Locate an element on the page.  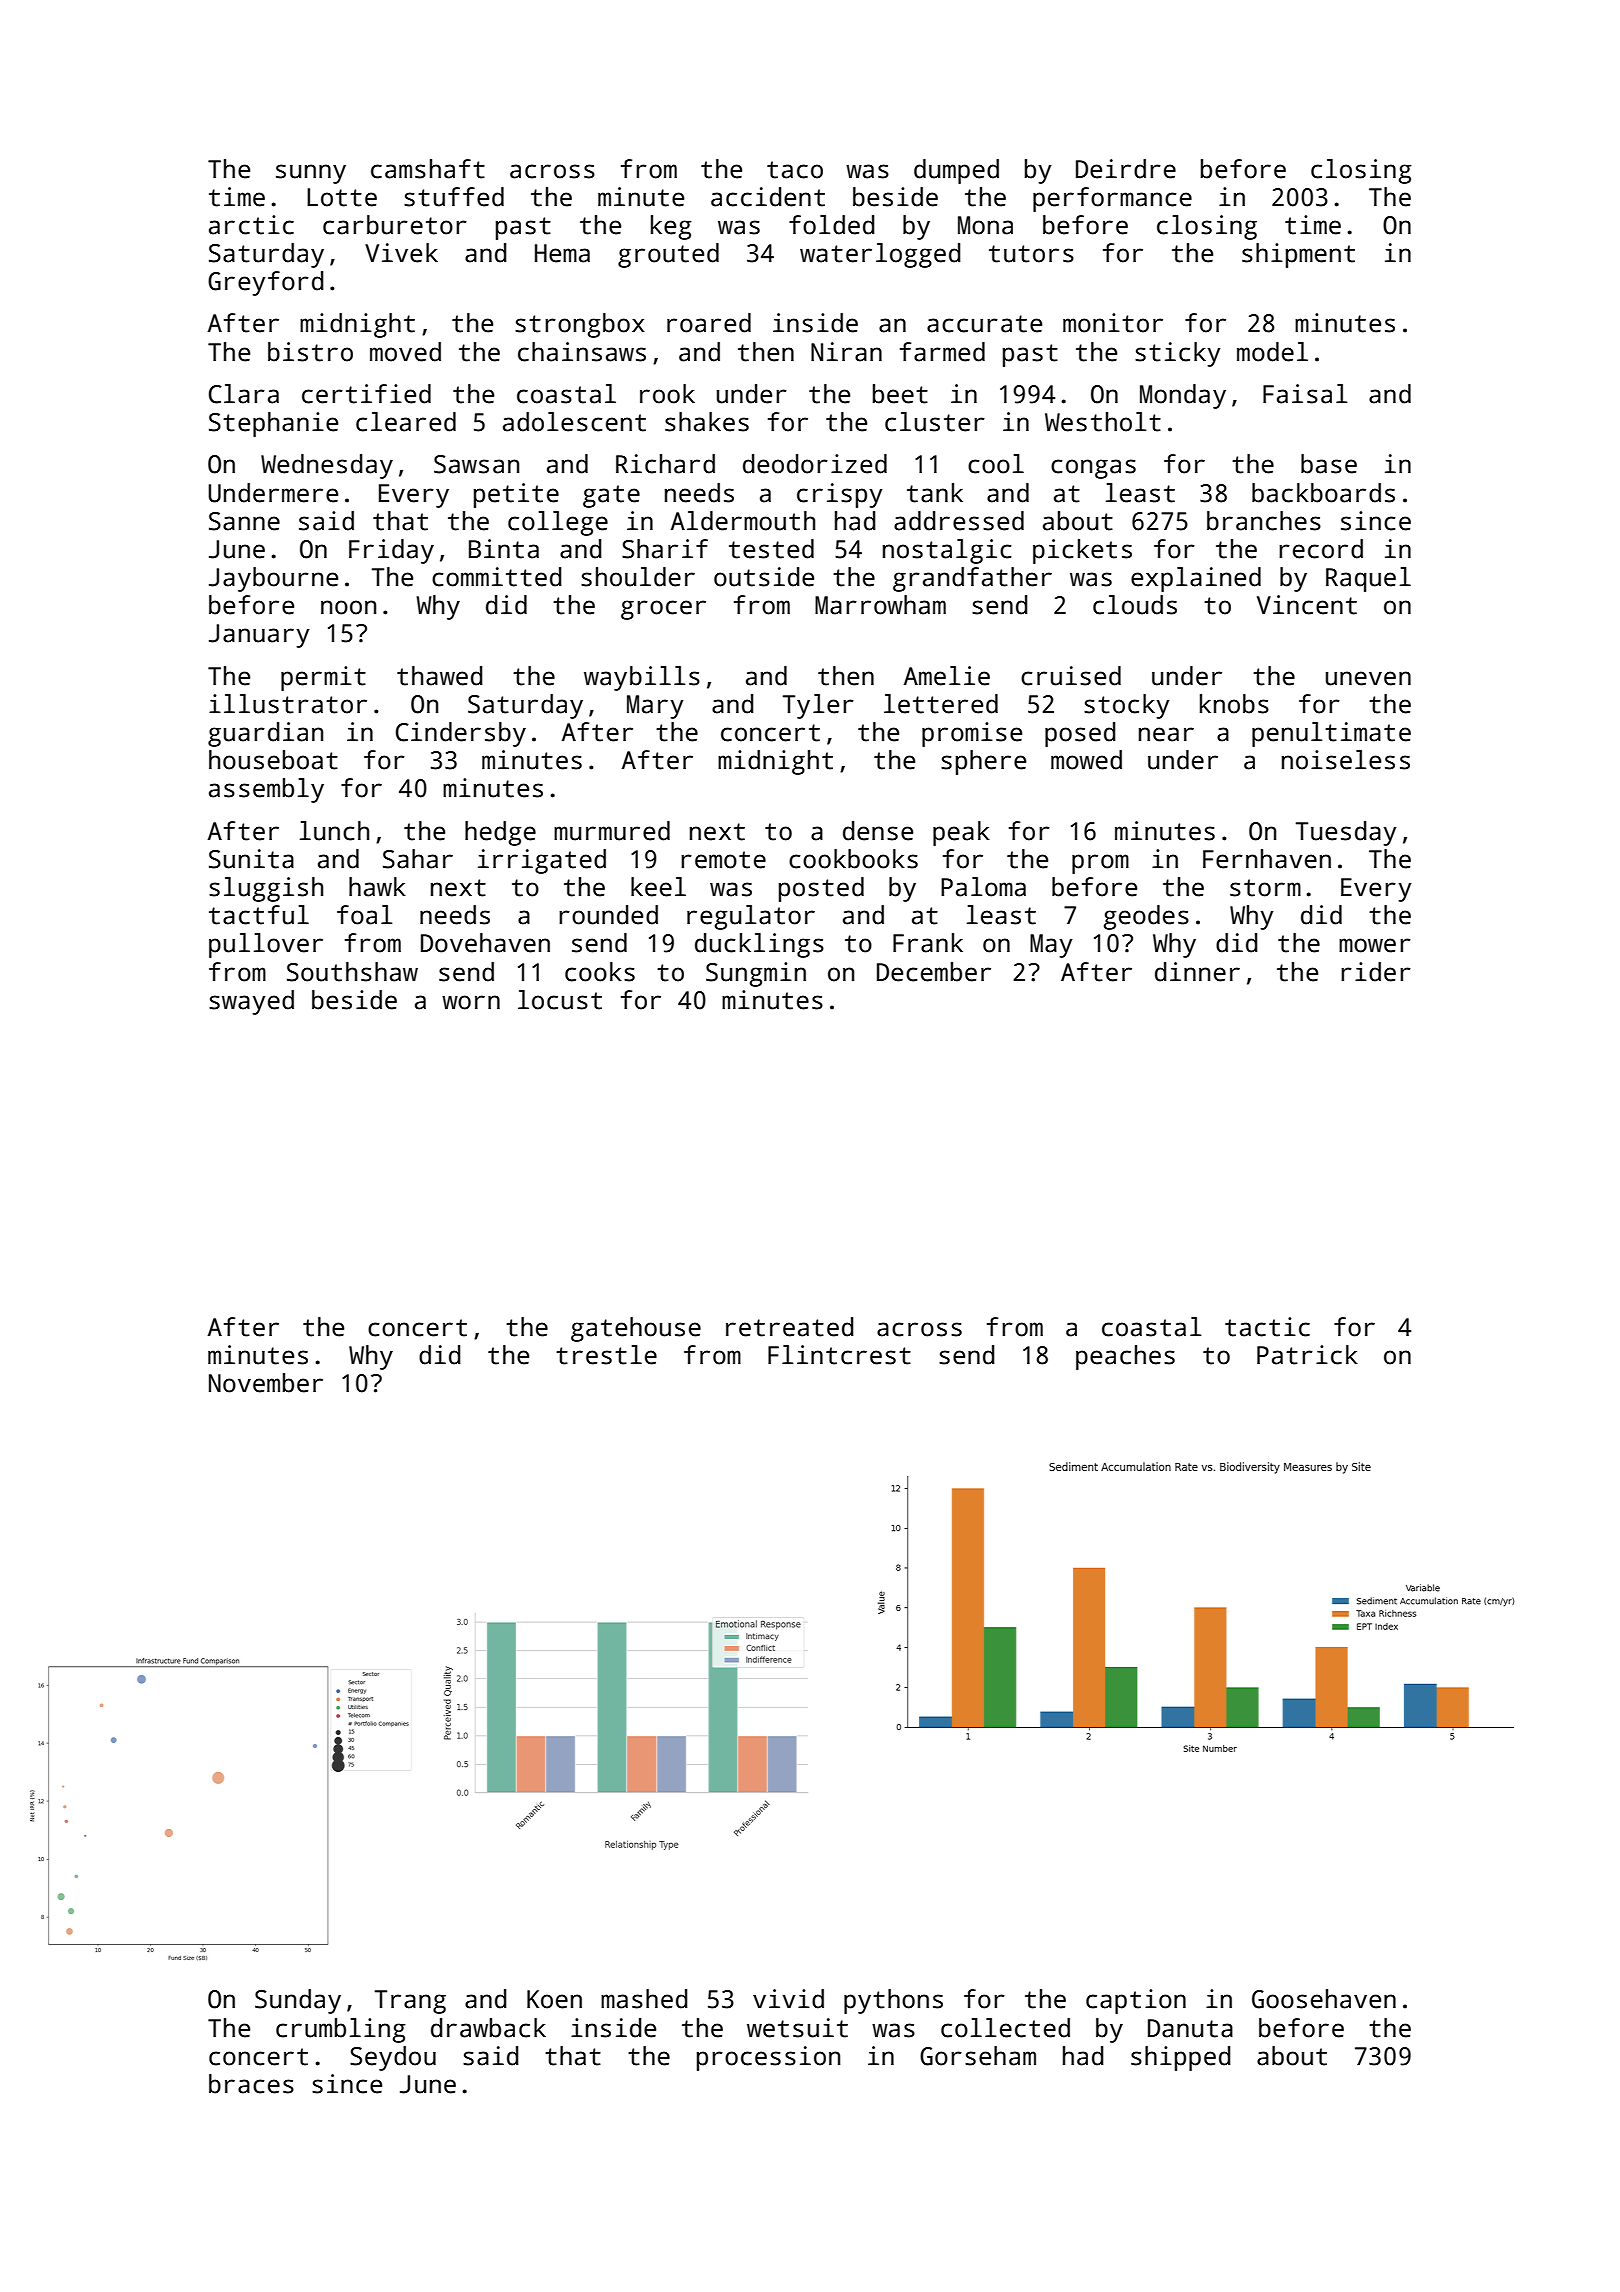
Patrick is located at coordinates (1307, 1355).
